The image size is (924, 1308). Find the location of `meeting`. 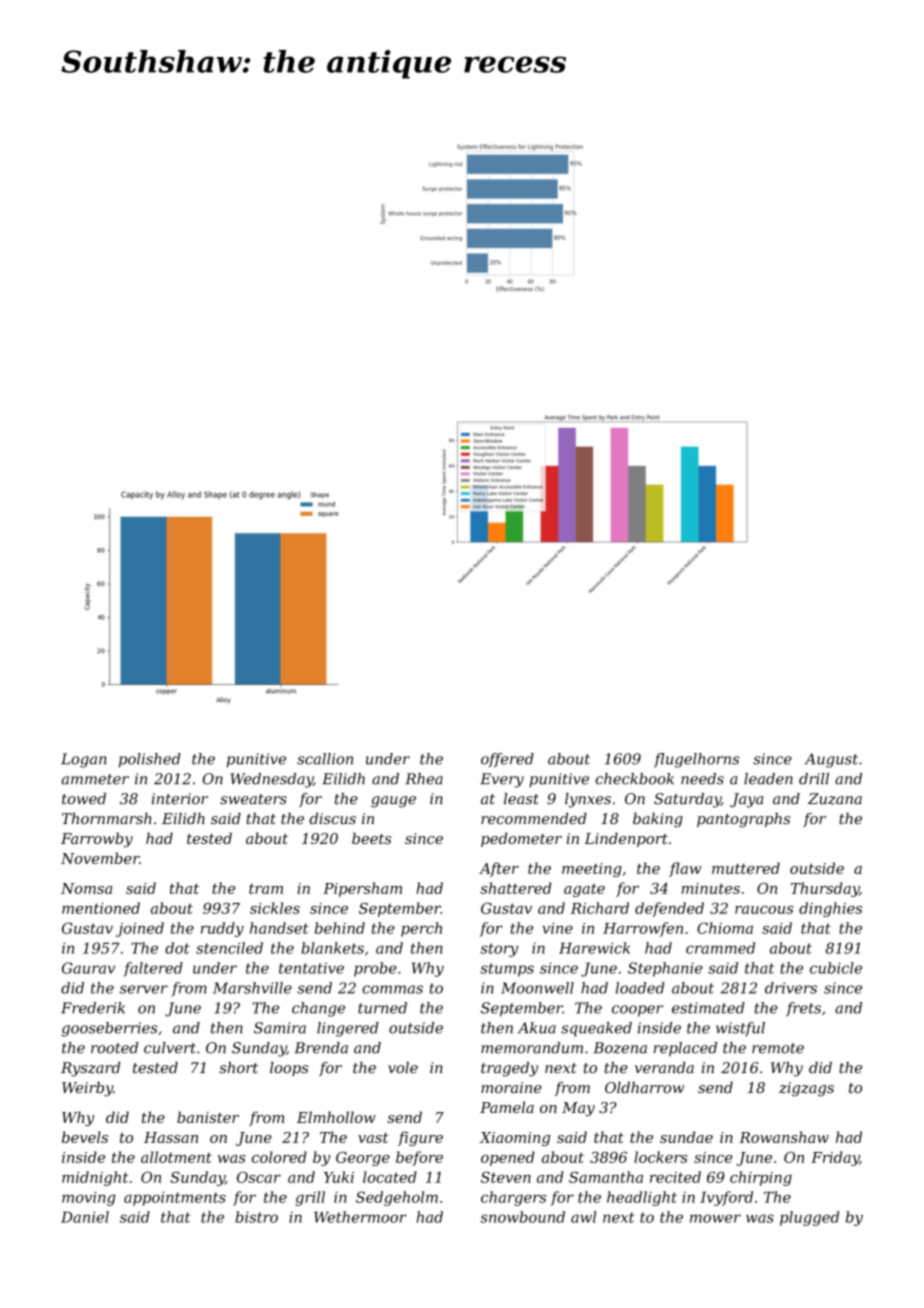

meeting is located at coordinates (592, 870).
